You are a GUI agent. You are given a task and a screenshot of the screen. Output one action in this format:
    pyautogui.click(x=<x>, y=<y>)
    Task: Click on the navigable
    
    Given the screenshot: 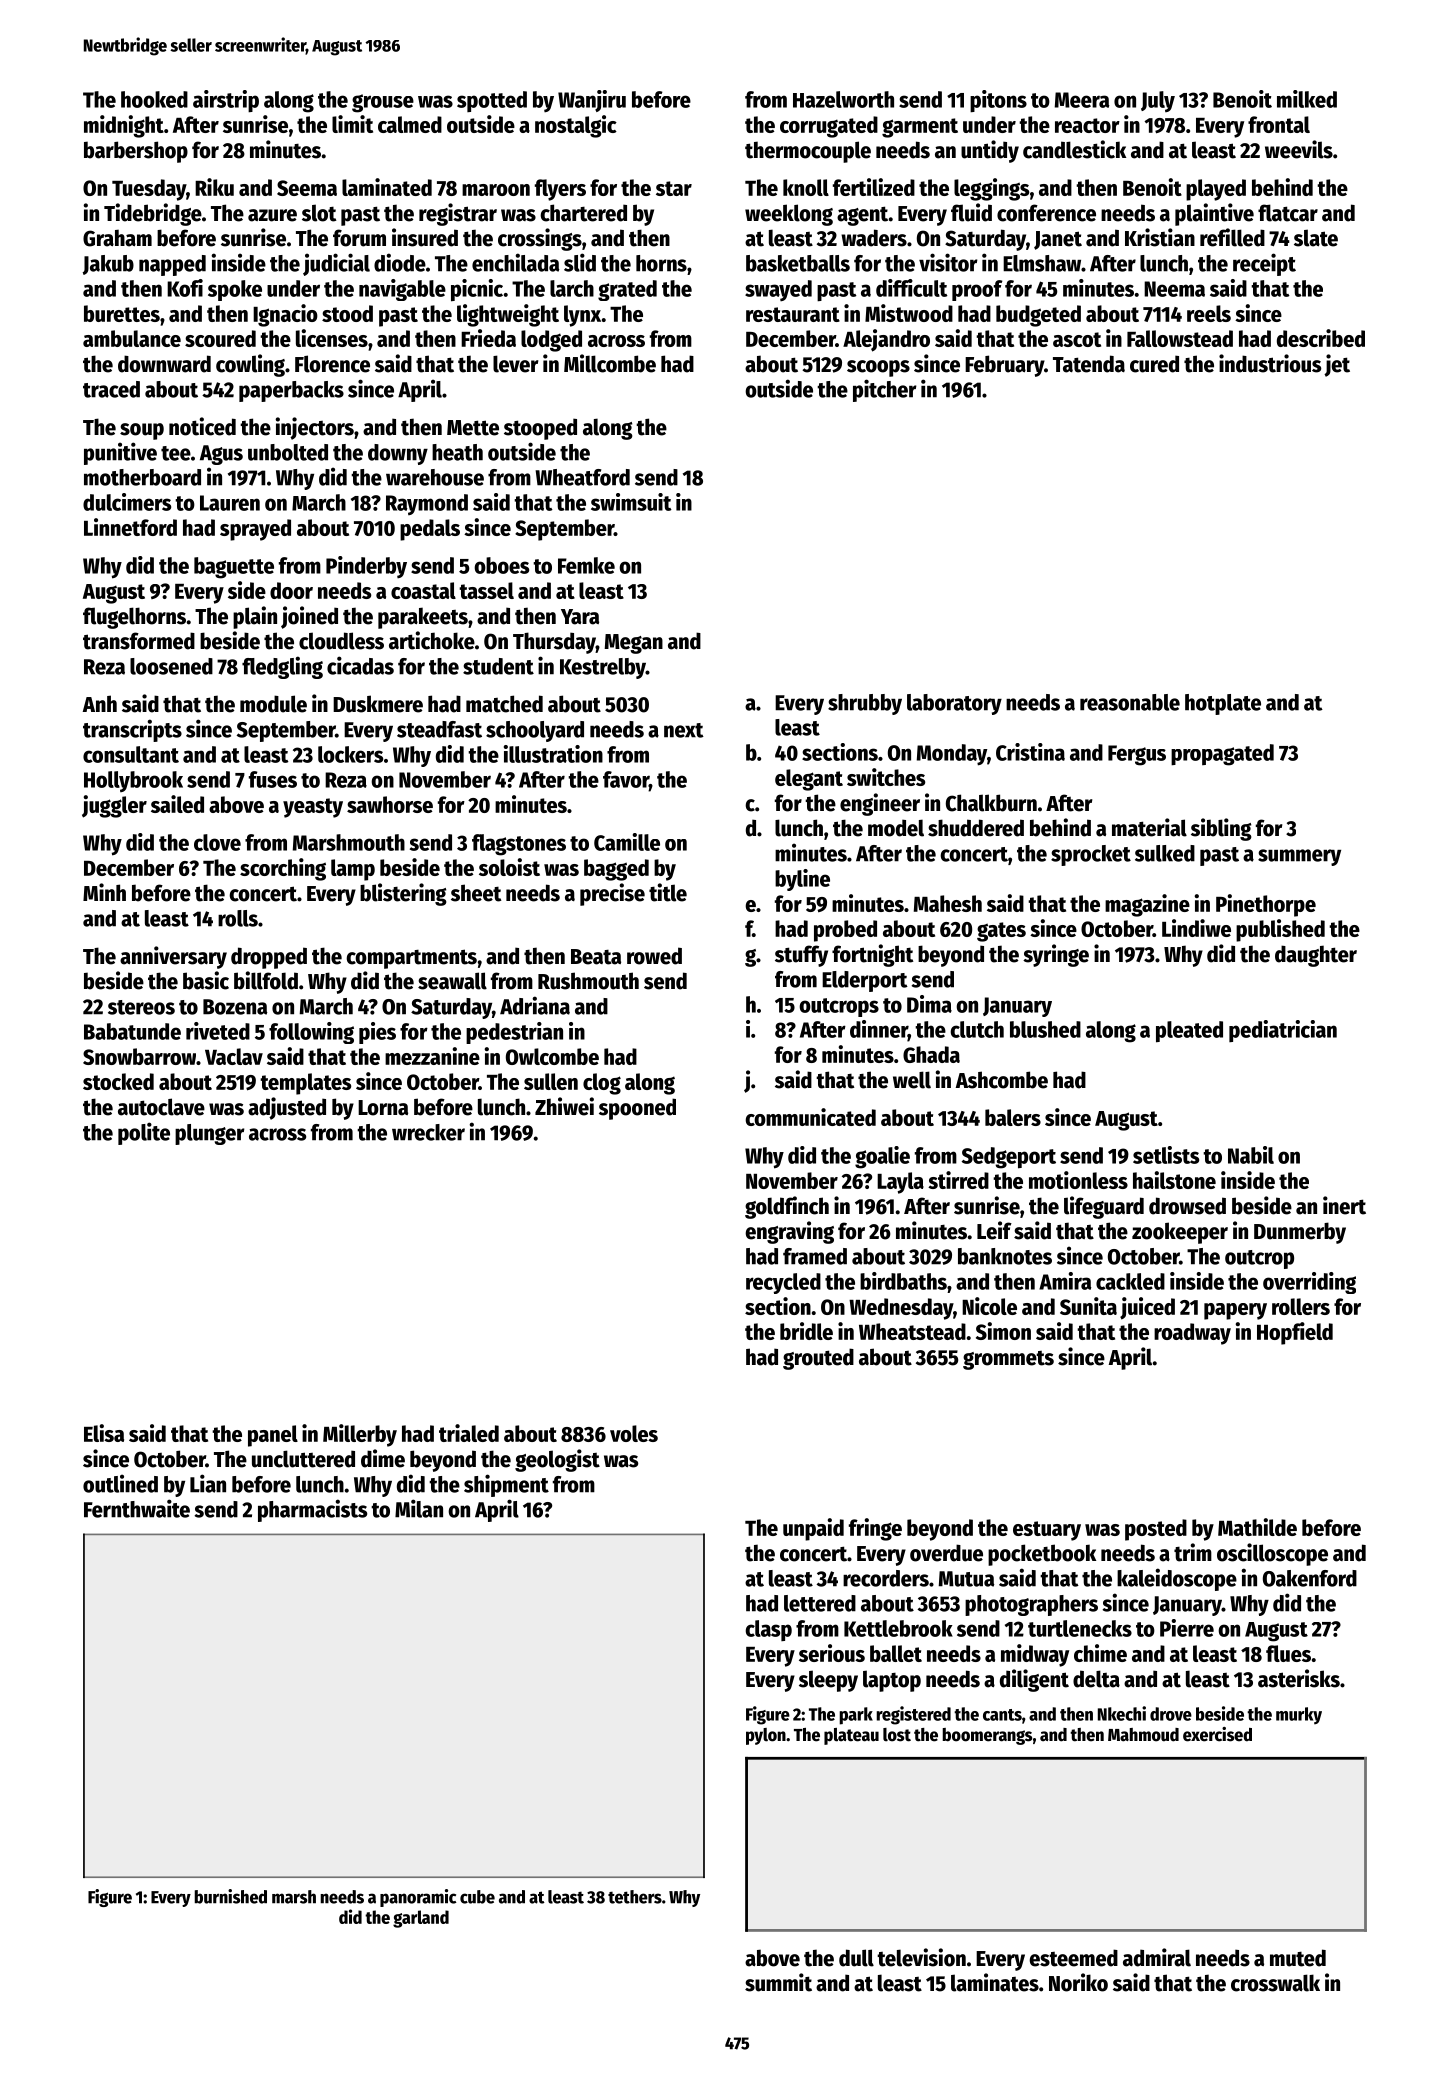 What is the action you would take?
    pyautogui.click(x=402, y=290)
